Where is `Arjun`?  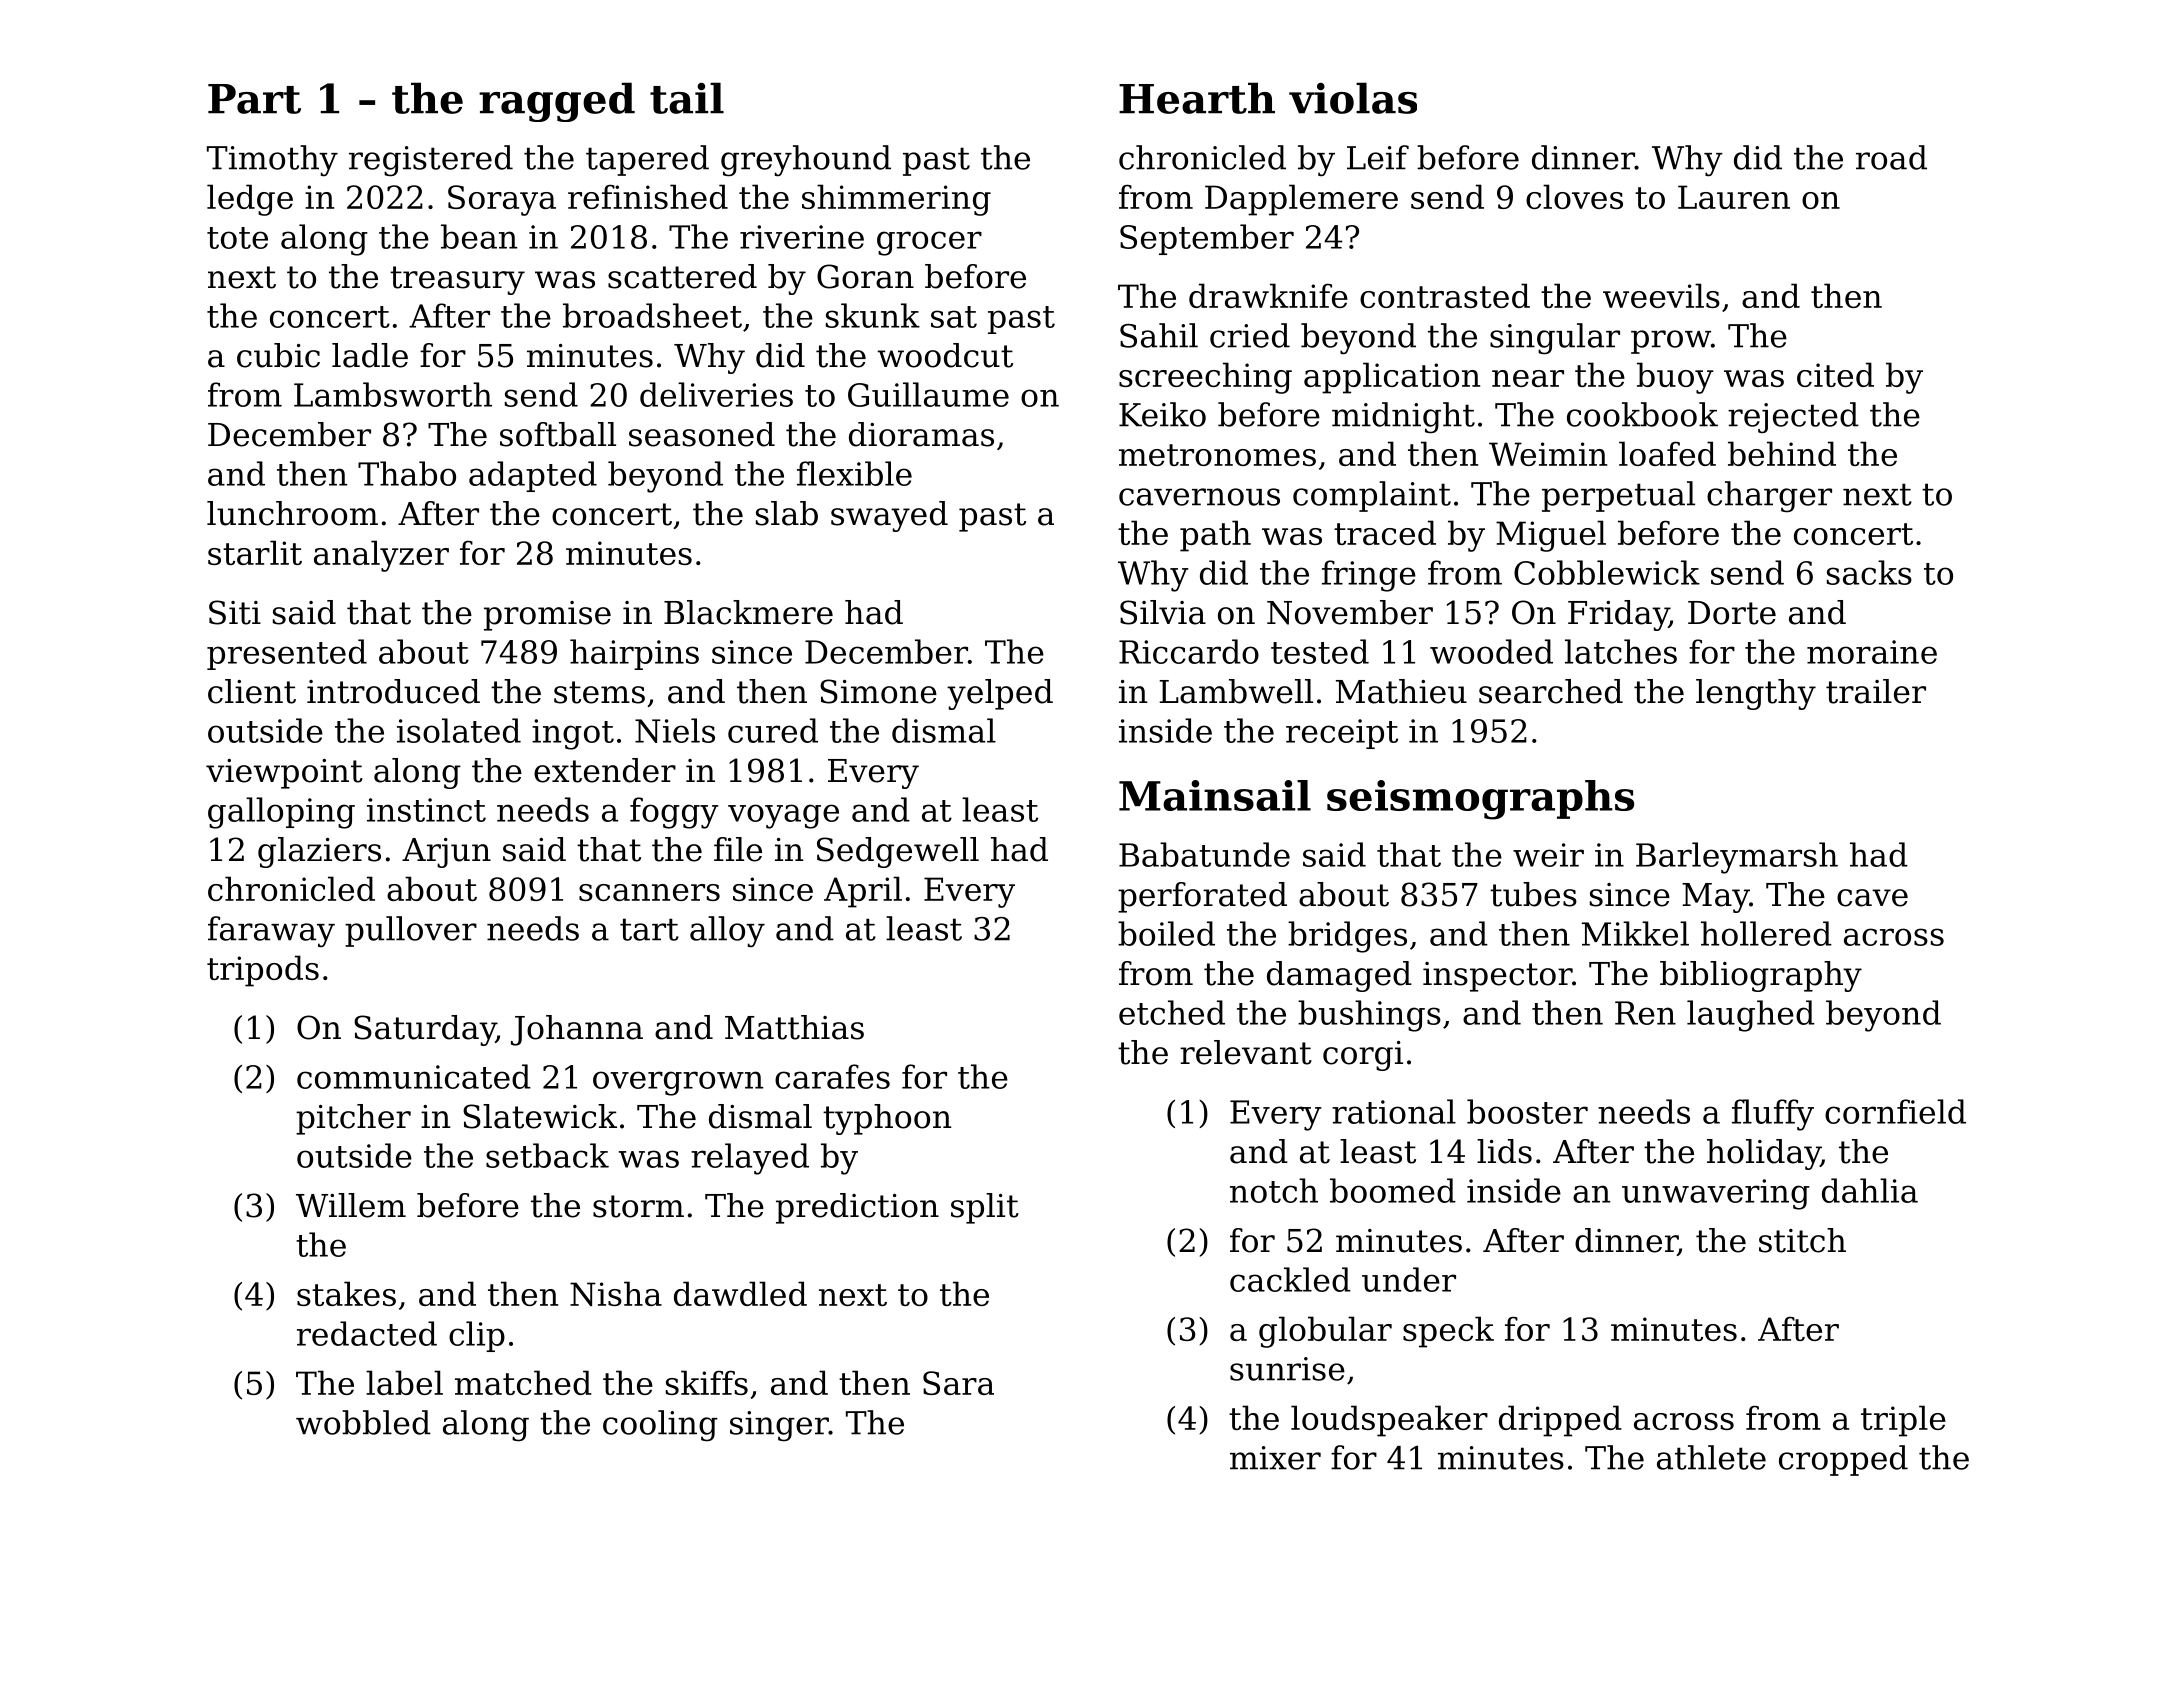 Arjun is located at coordinates (446, 853).
